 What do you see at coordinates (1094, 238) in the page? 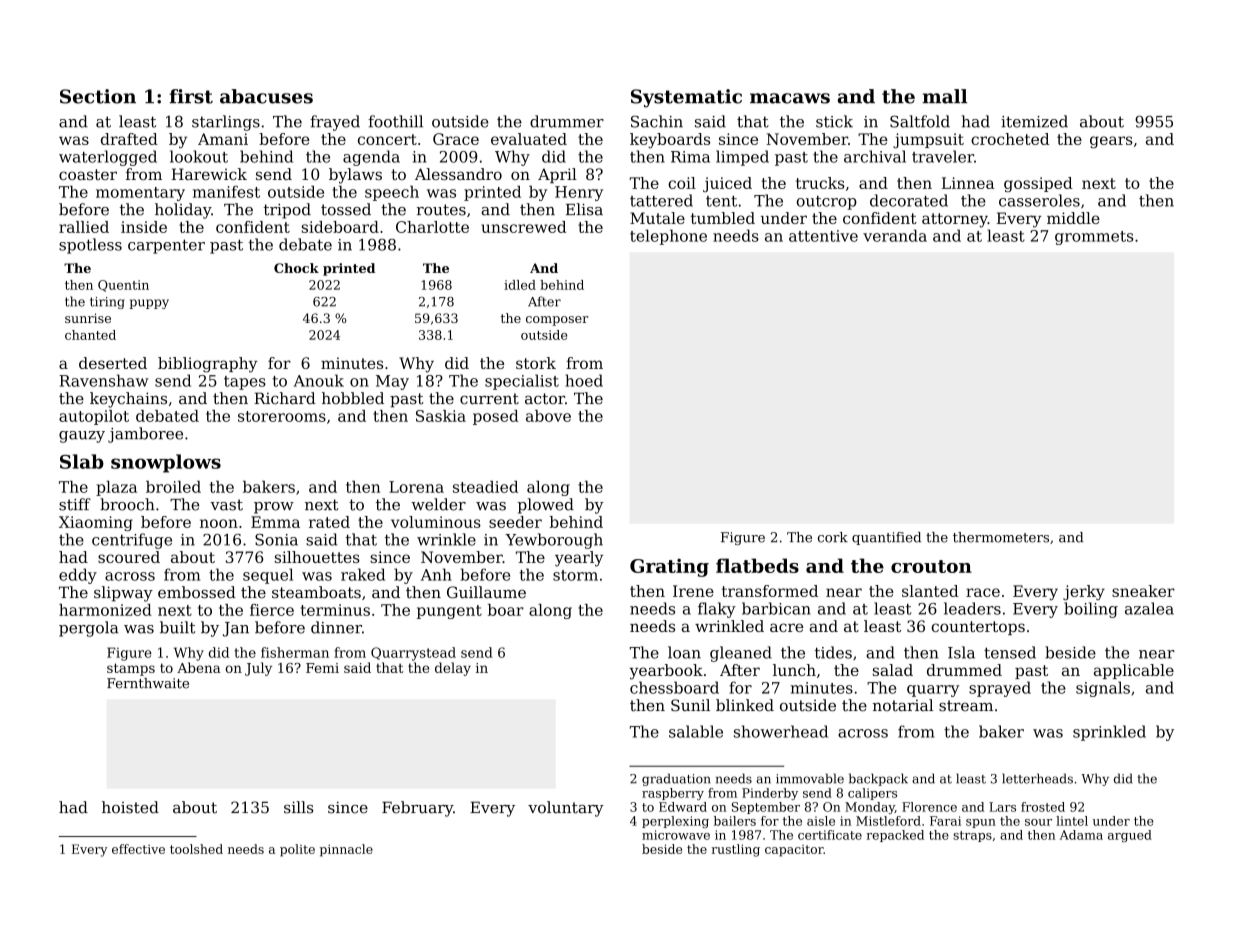
I see `grommets` at bounding box center [1094, 238].
